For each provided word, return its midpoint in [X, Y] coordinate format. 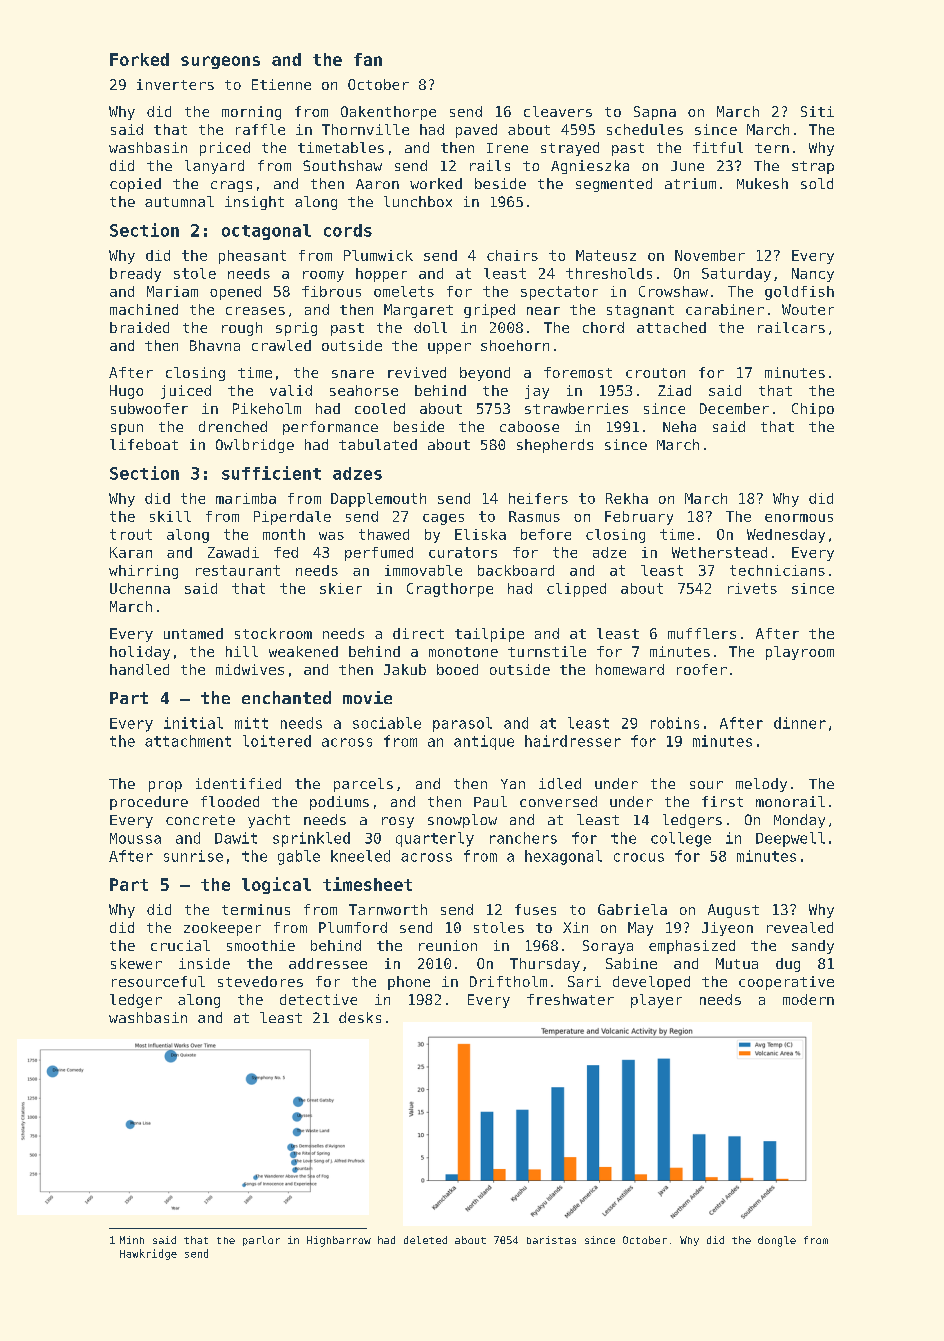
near [543, 311]
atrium [690, 183]
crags [231, 186]
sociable [387, 723]
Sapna [655, 113]
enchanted [286, 697]
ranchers [523, 838]
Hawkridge [148, 1254]
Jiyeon [727, 929]
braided [139, 327]
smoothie [261, 945]
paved [476, 131]
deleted [425, 1240]
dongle [777, 1241]
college [681, 839]
